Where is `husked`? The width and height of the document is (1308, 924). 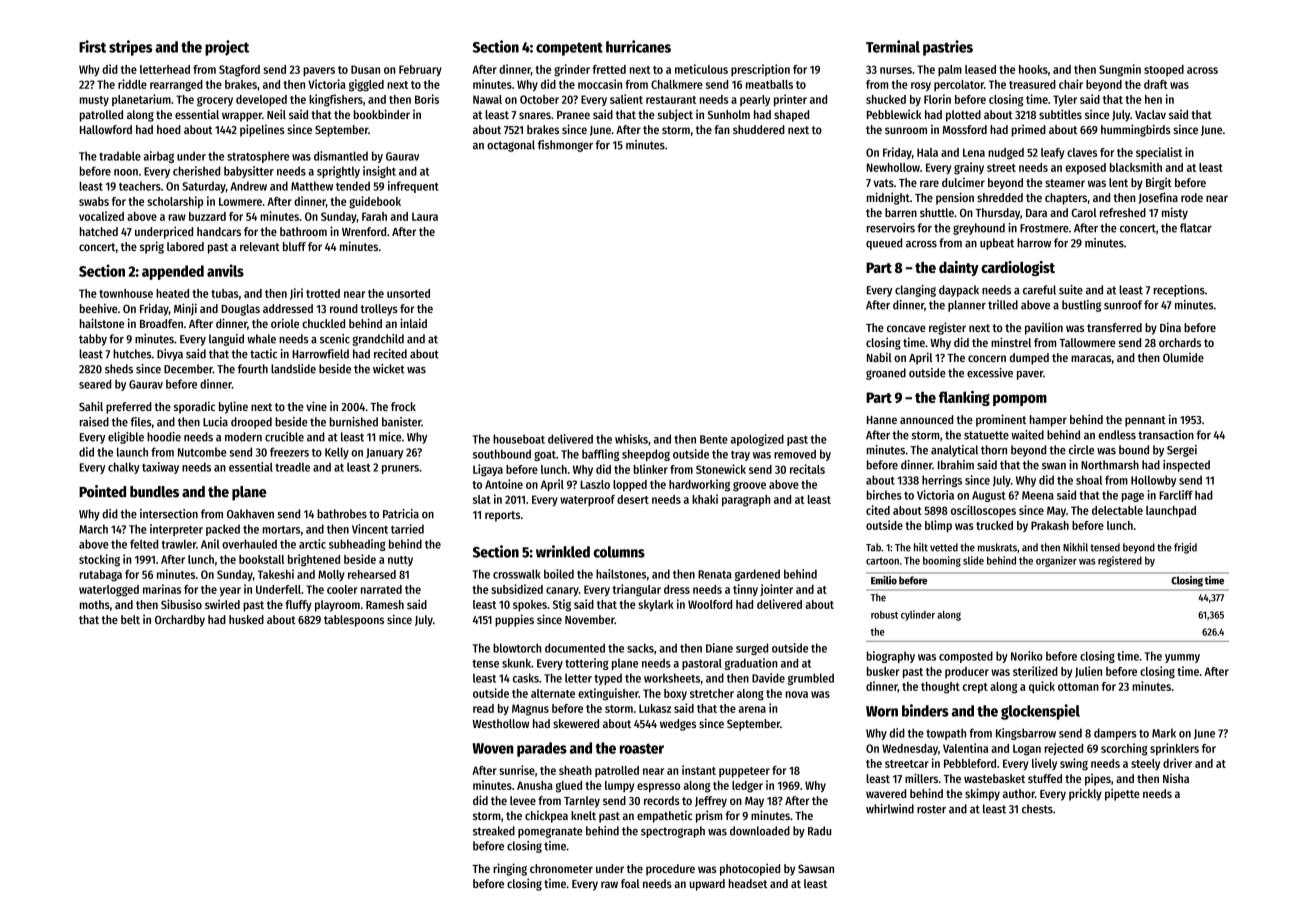 husked is located at coordinates (246, 619).
